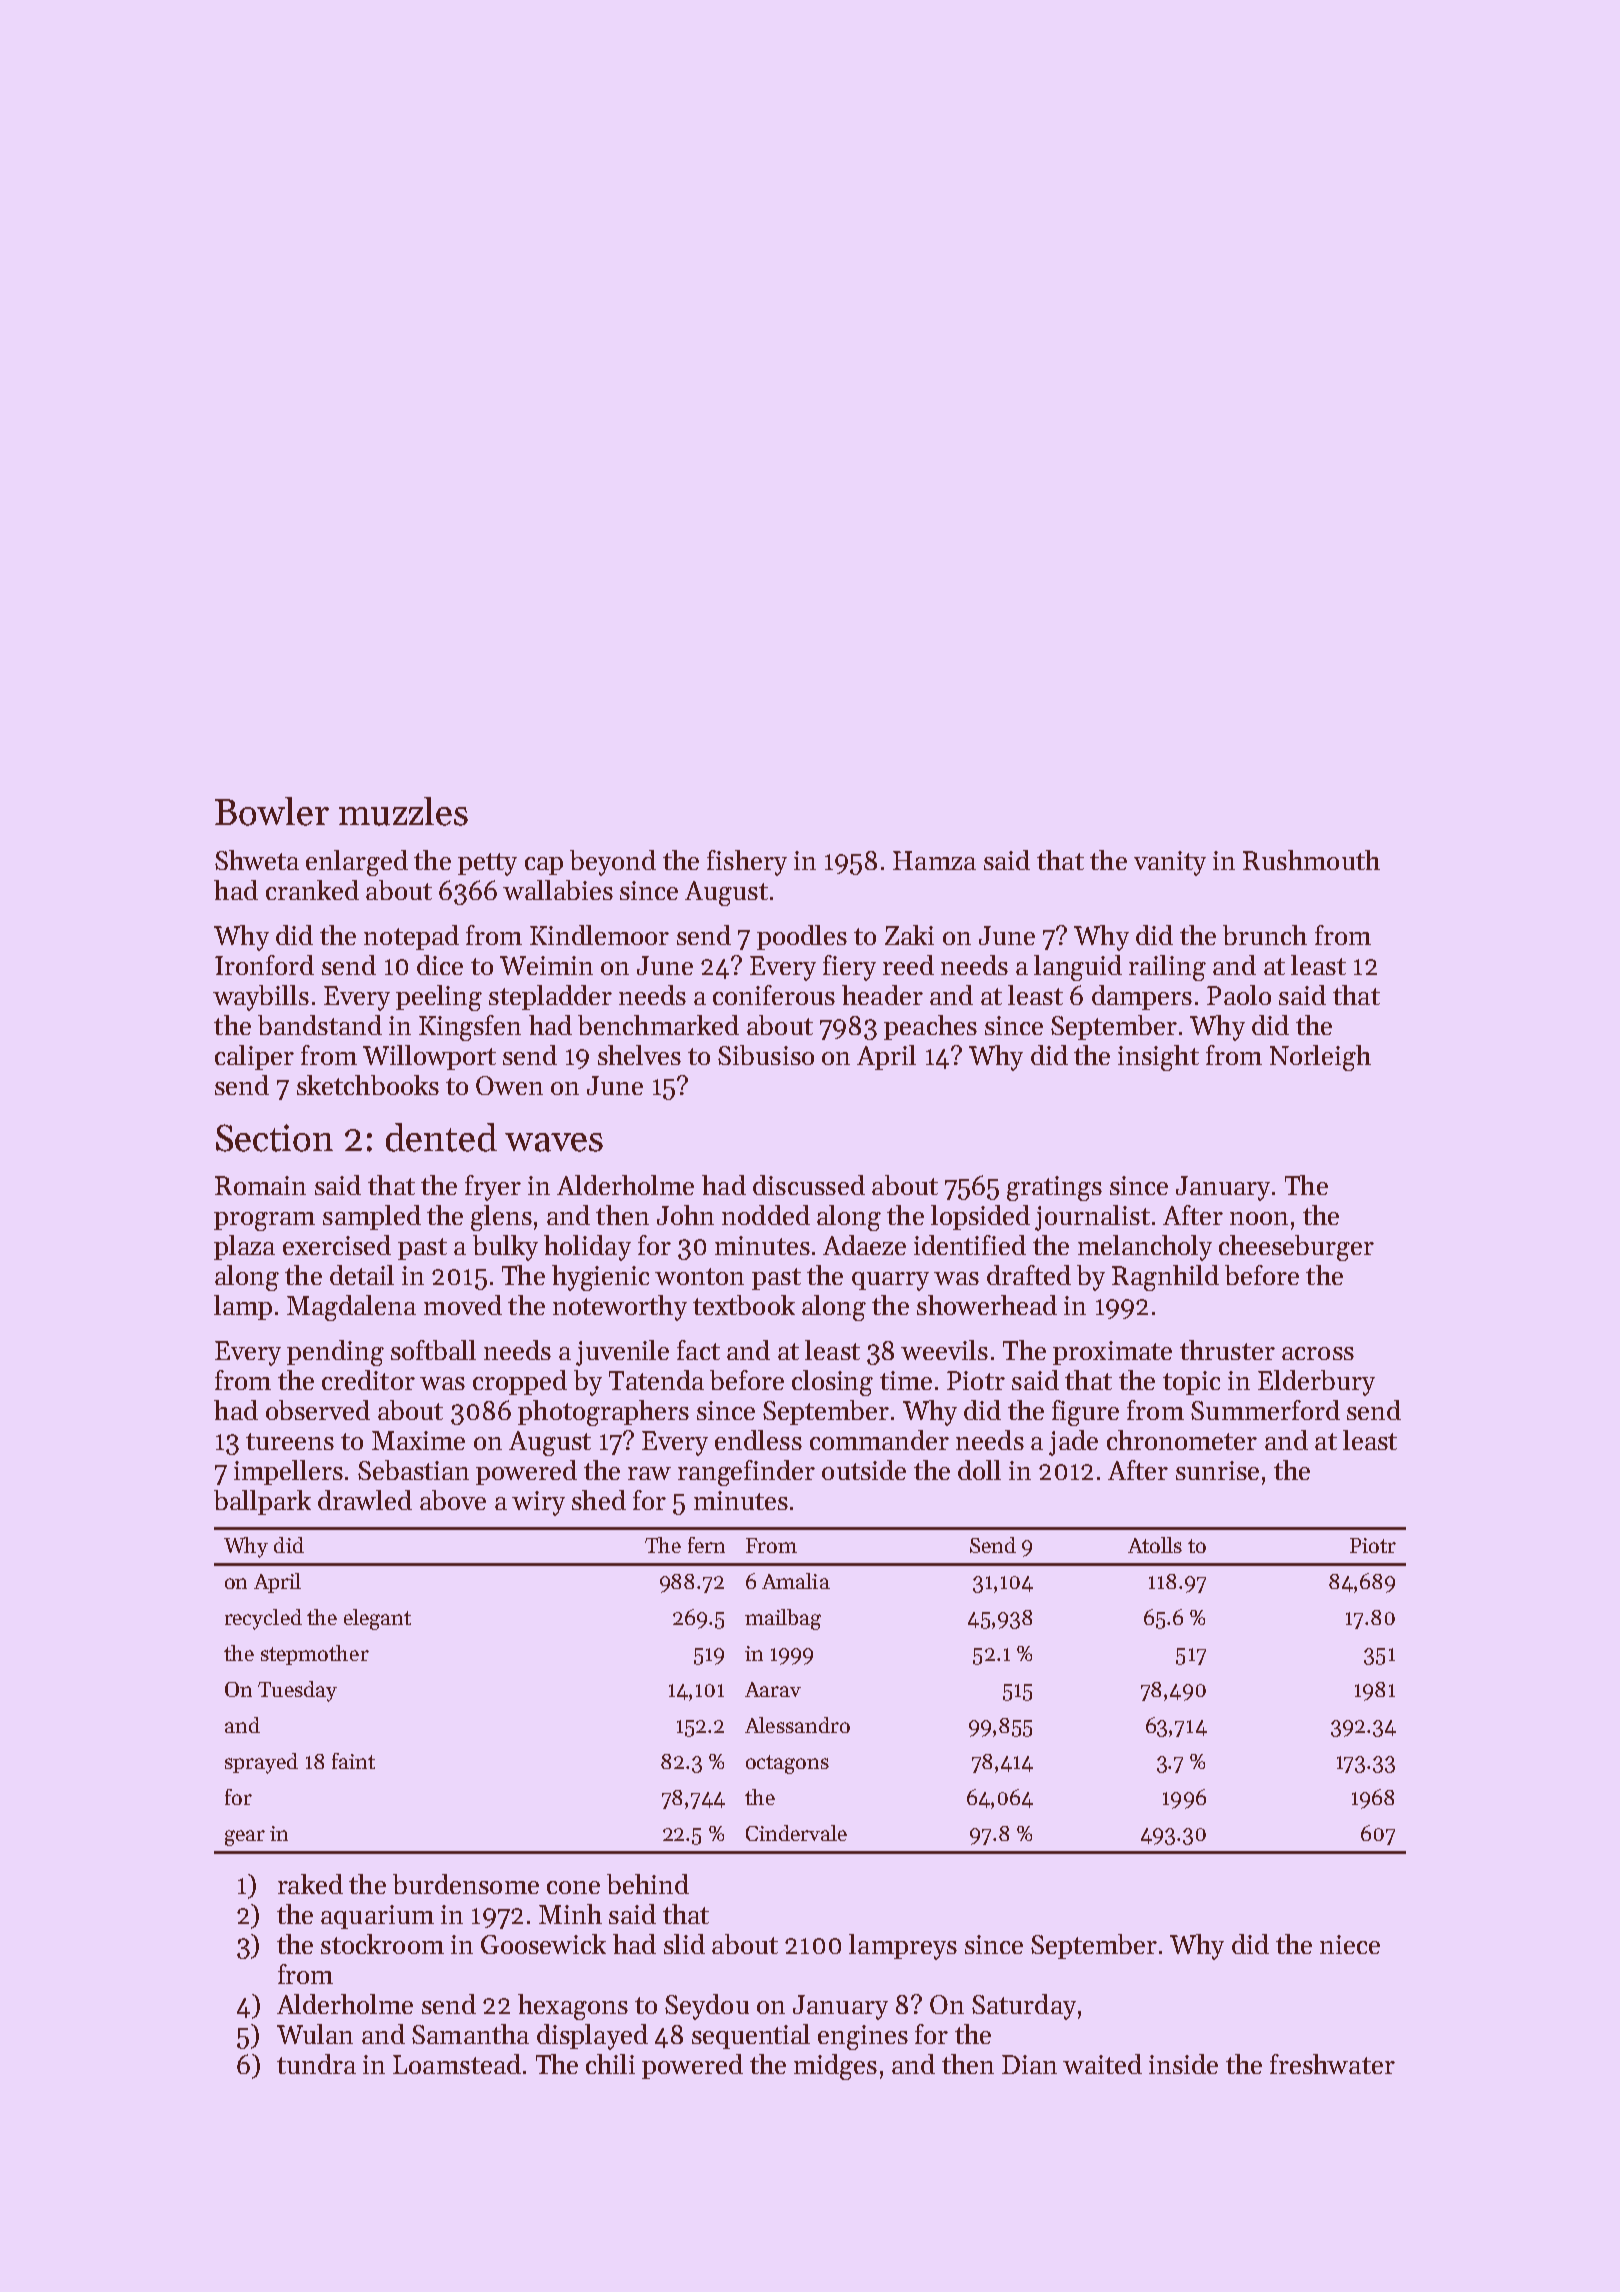 The image size is (1620, 2292). Describe the element at coordinates (260, 1185) in the image. I see `Romain` at that location.
